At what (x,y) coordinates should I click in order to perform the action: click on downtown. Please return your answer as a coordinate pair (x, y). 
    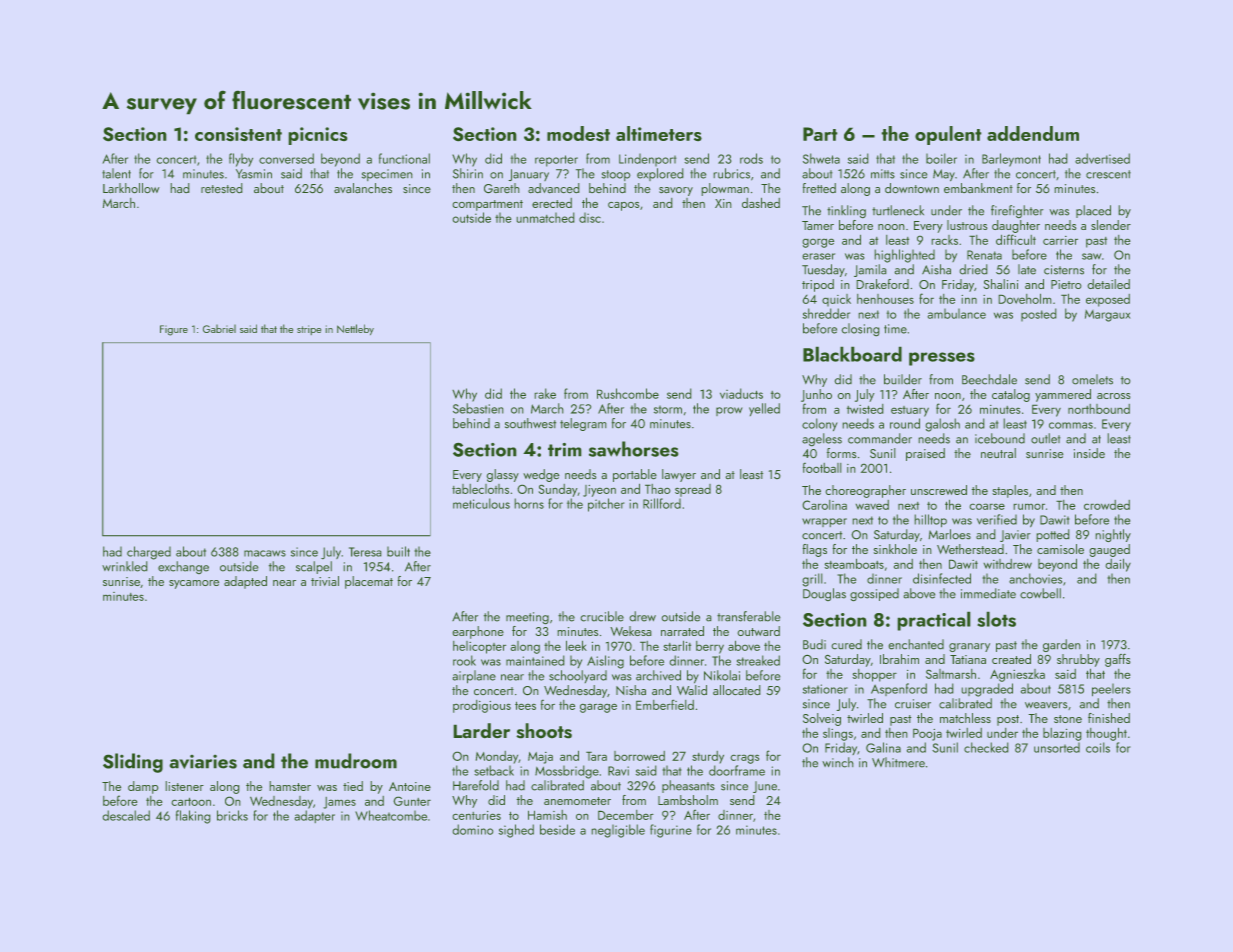
    Looking at the image, I should click on (912, 188).
